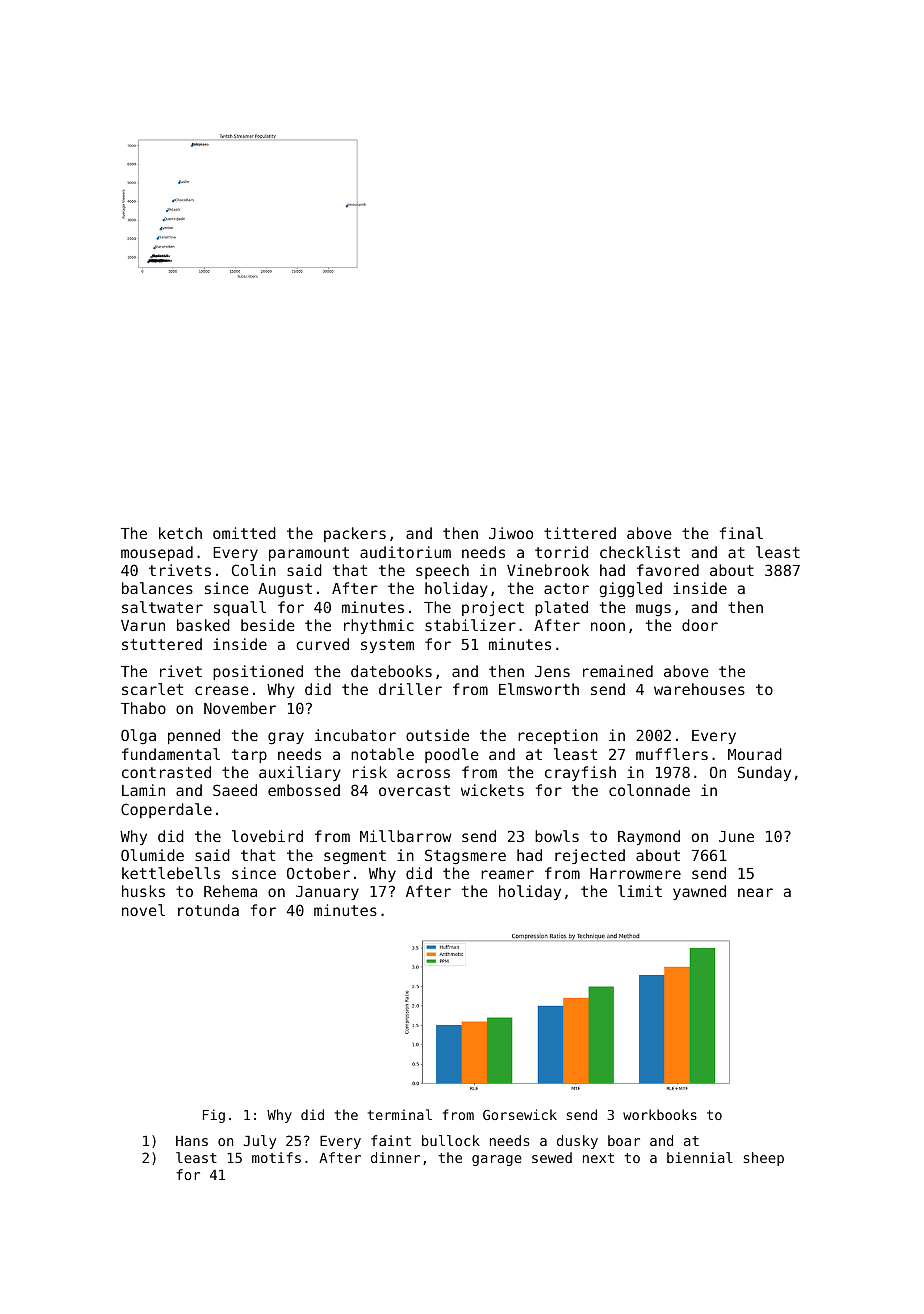  I want to click on stuttered, so click(162, 644).
